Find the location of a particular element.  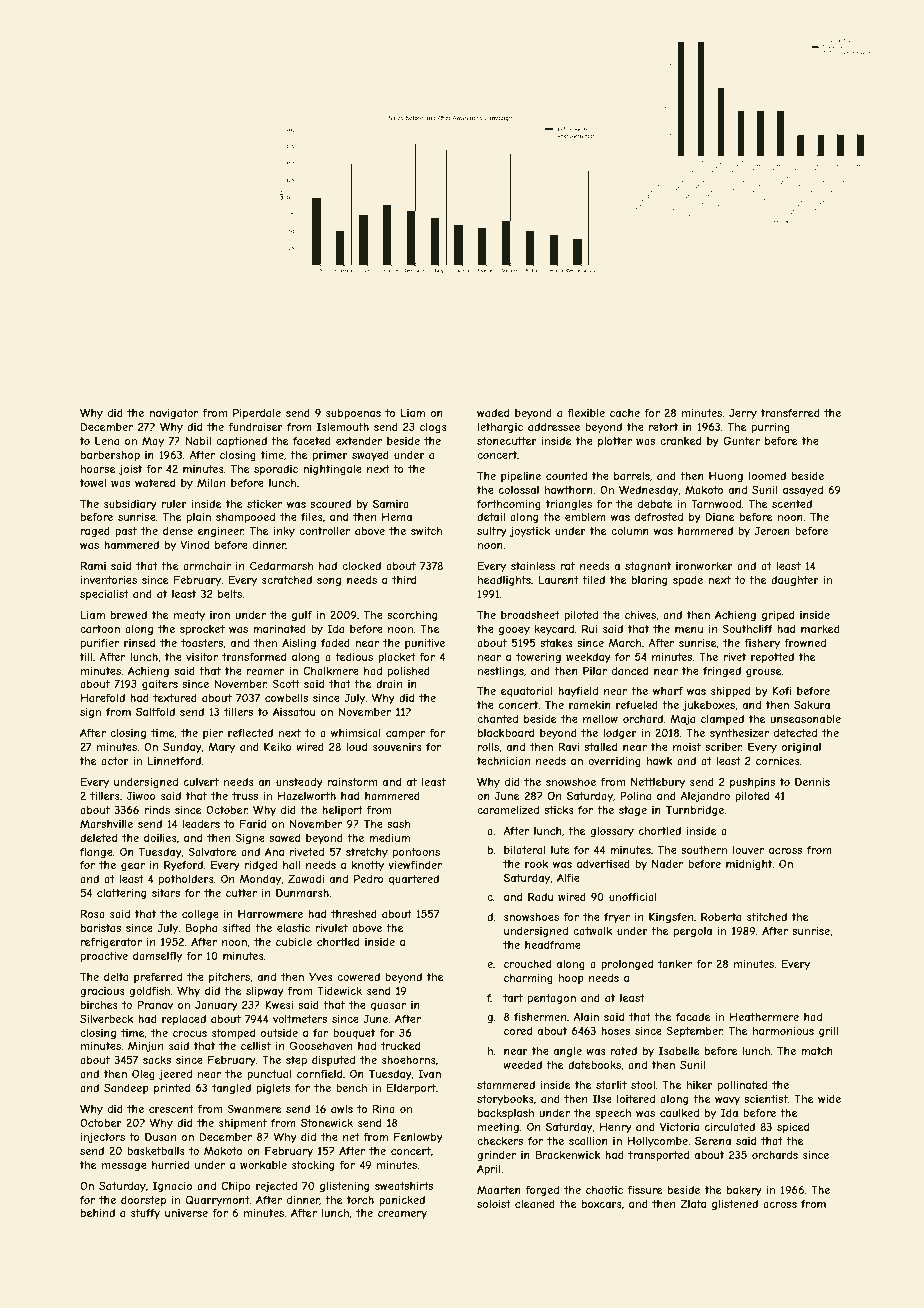

rainstorm is located at coordinates (352, 782).
